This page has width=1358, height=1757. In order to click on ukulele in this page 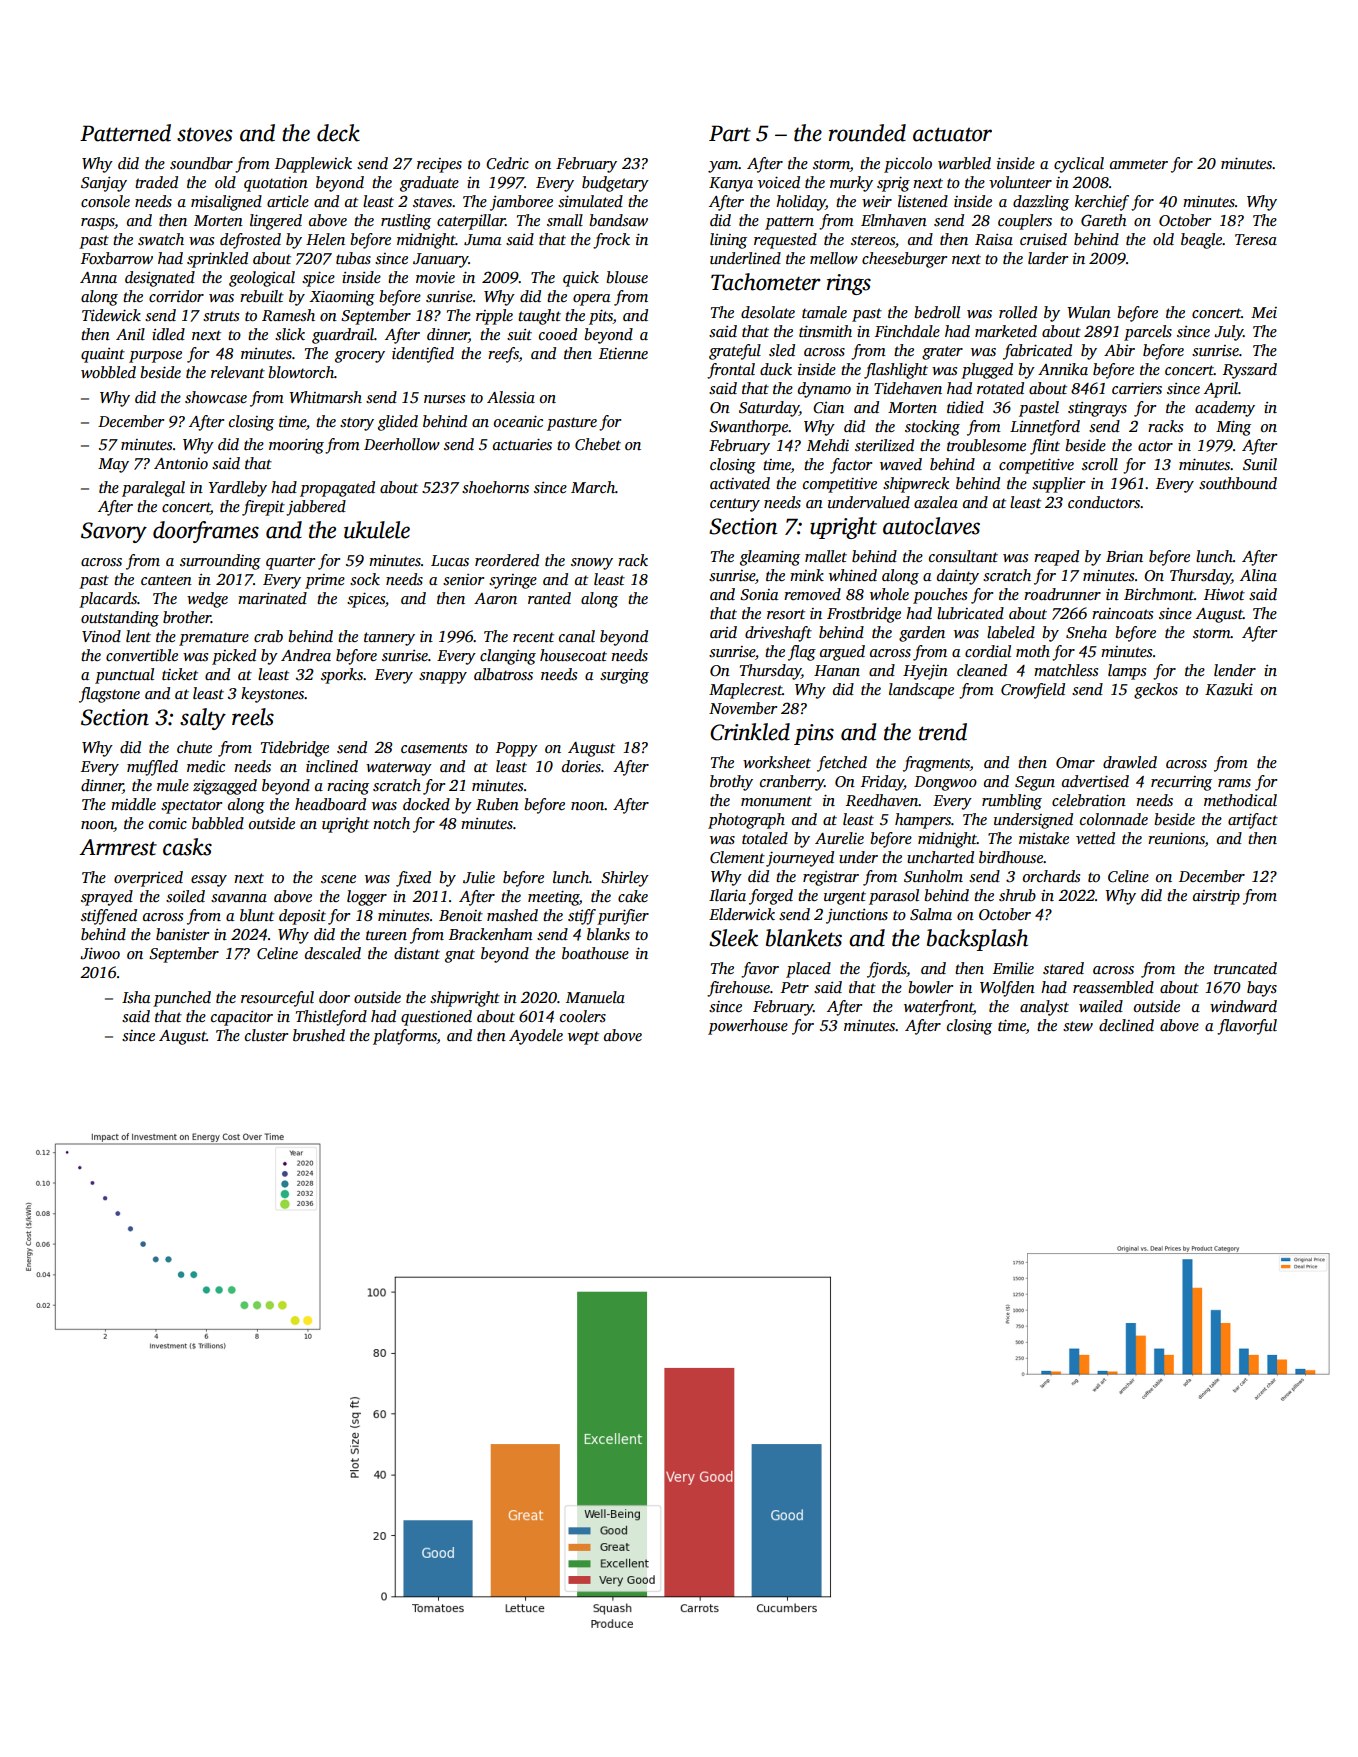, I will do `click(377, 530)`.
